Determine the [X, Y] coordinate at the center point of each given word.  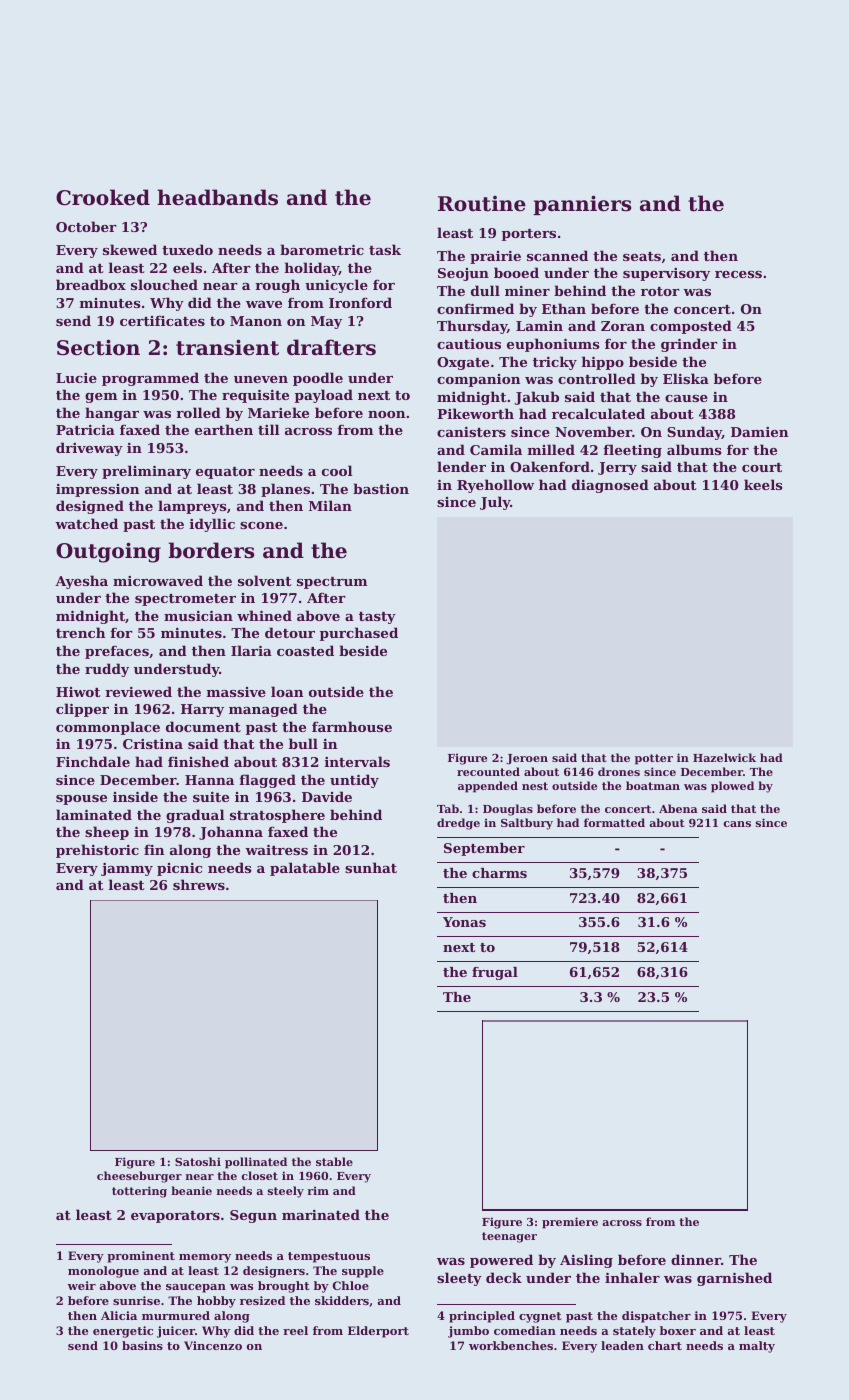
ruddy [107, 670]
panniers [582, 205]
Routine [482, 204]
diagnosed [610, 486]
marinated [321, 1214]
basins [142, 1345]
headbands [217, 197]
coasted [305, 650]
